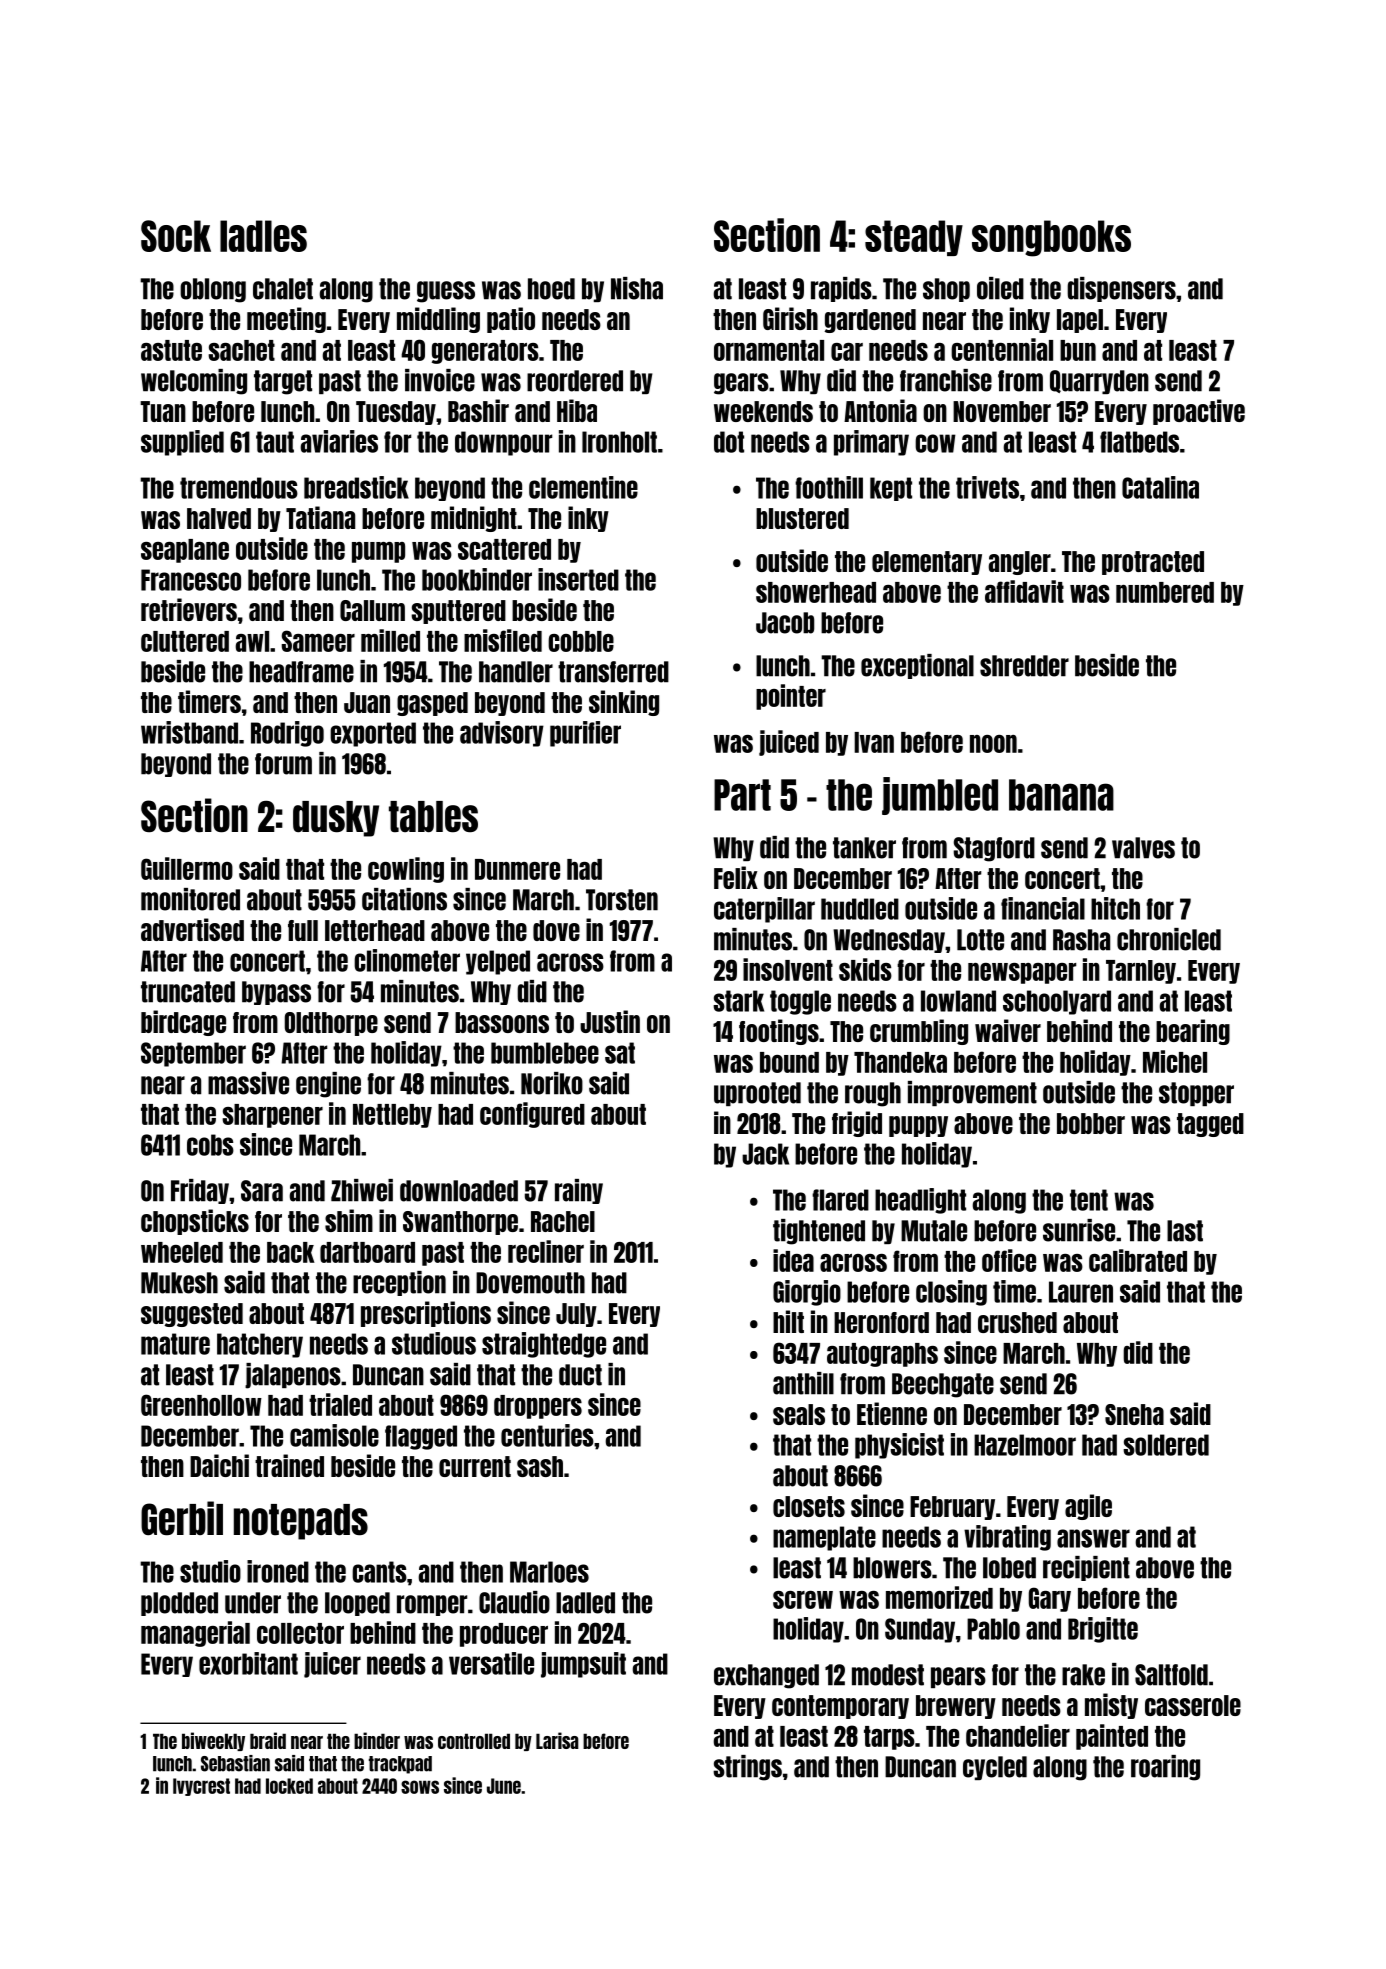 The width and height of the image is (1386, 1969). I want to click on juicer, so click(332, 1665).
